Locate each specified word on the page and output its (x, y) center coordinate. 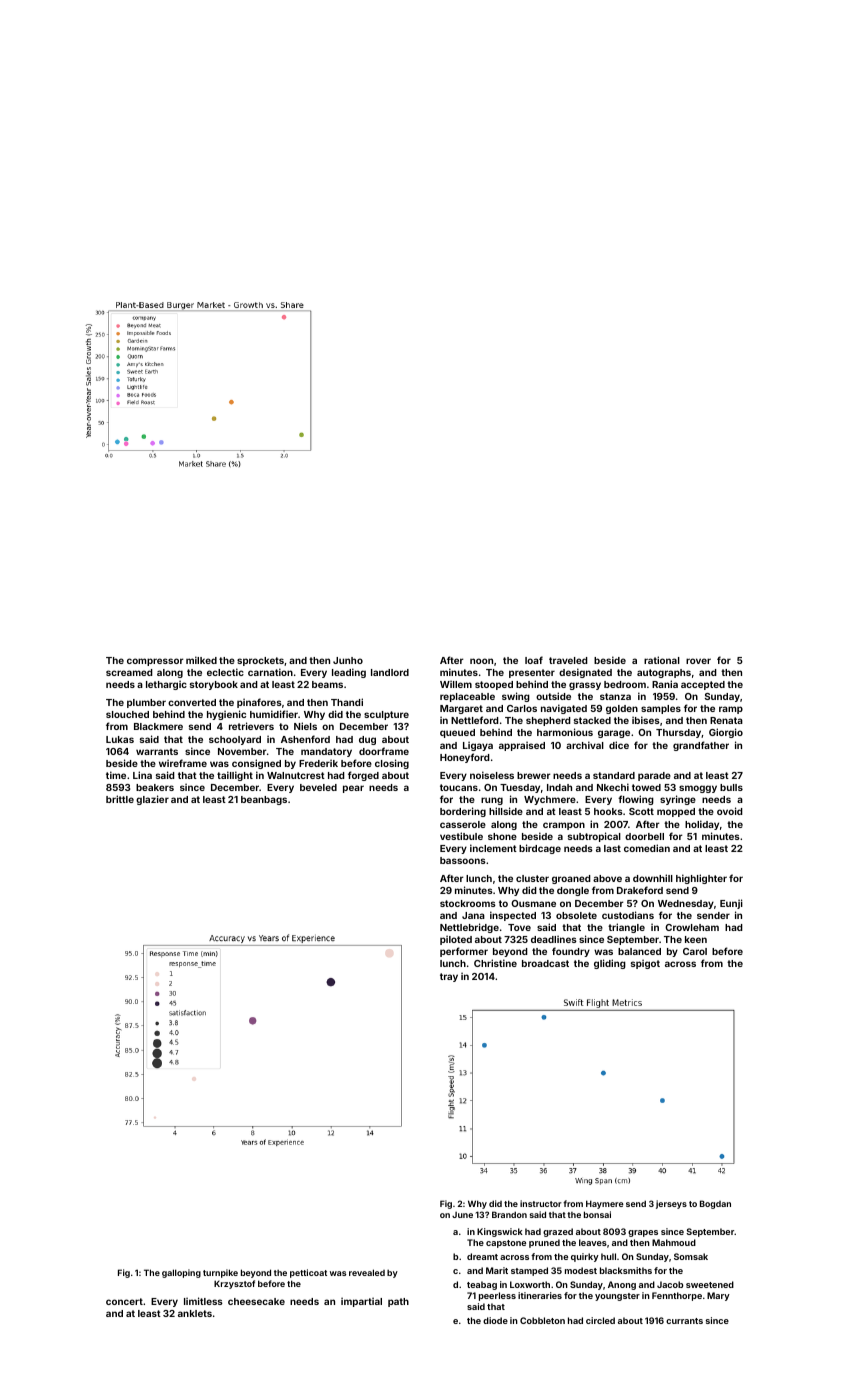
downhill (653, 878)
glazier (152, 800)
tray (449, 977)
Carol (695, 951)
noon (481, 661)
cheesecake (256, 1301)
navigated (564, 709)
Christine (495, 963)
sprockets (260, 661)
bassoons (463, 860)
